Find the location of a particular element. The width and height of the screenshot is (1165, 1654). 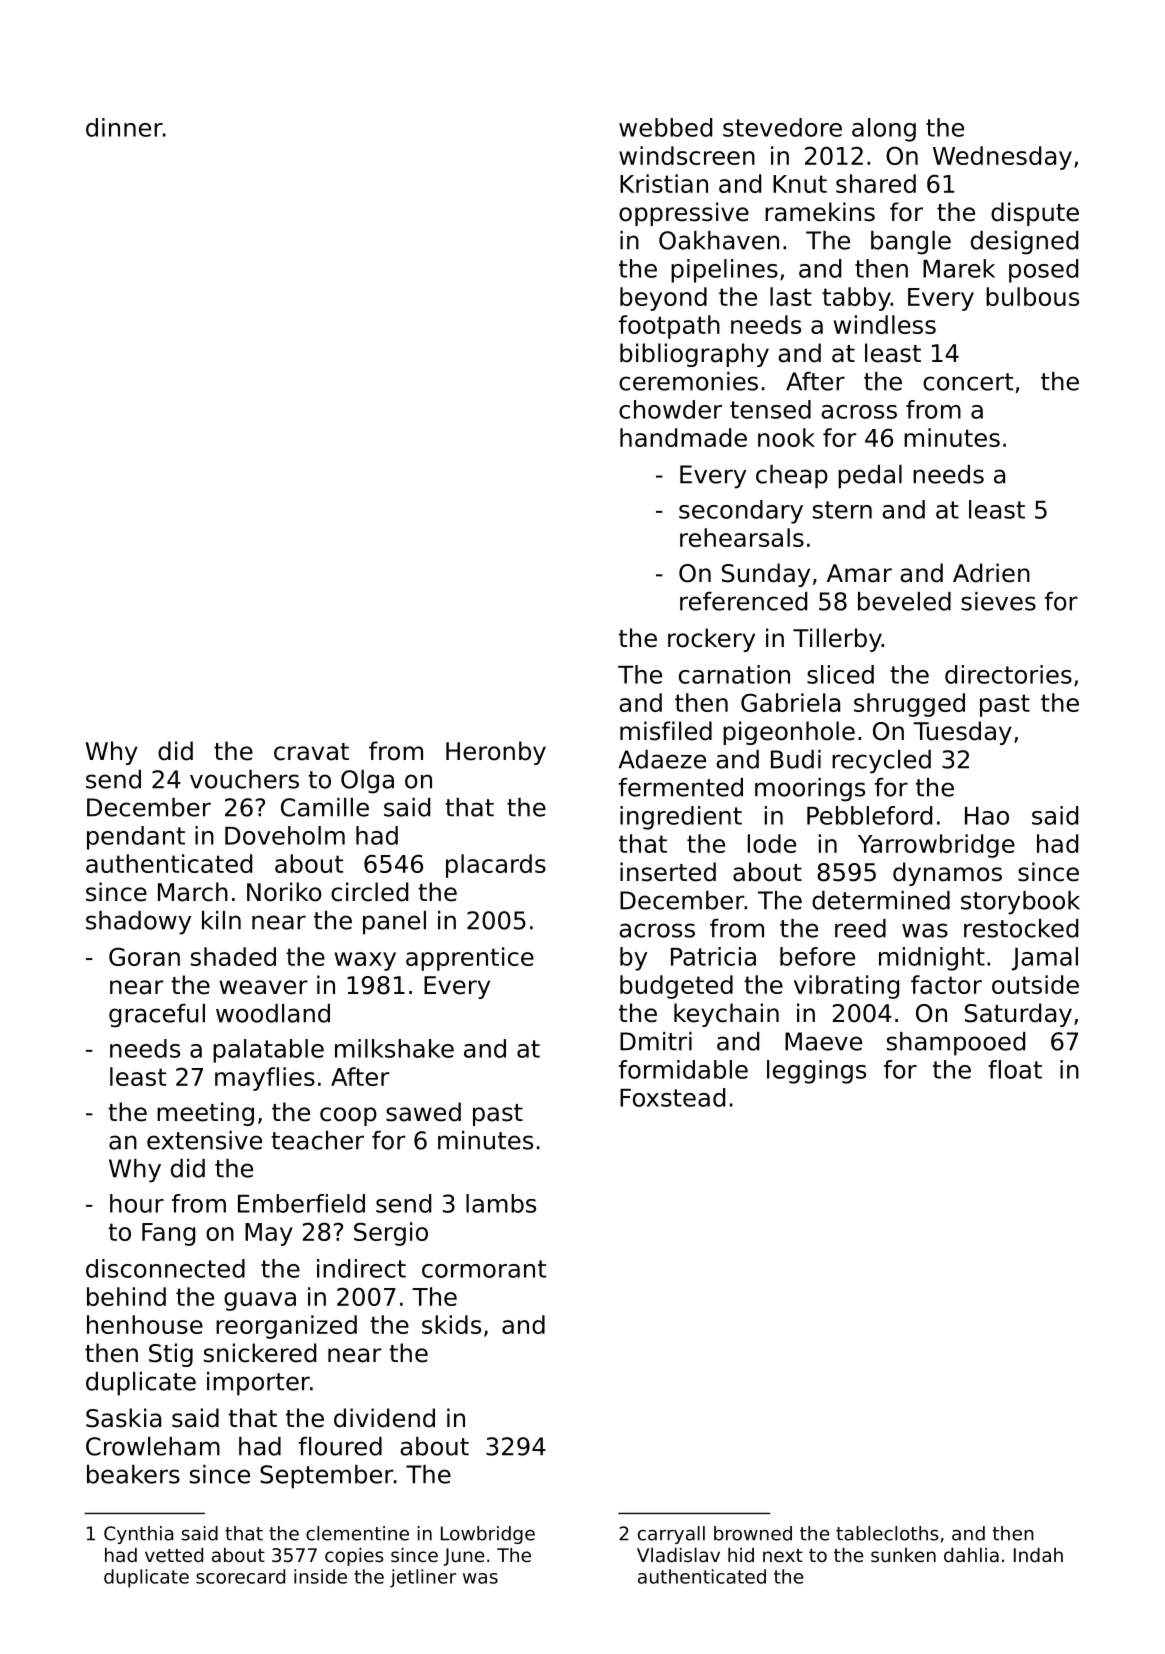

vouchers is located at coordinates (244, 779).
